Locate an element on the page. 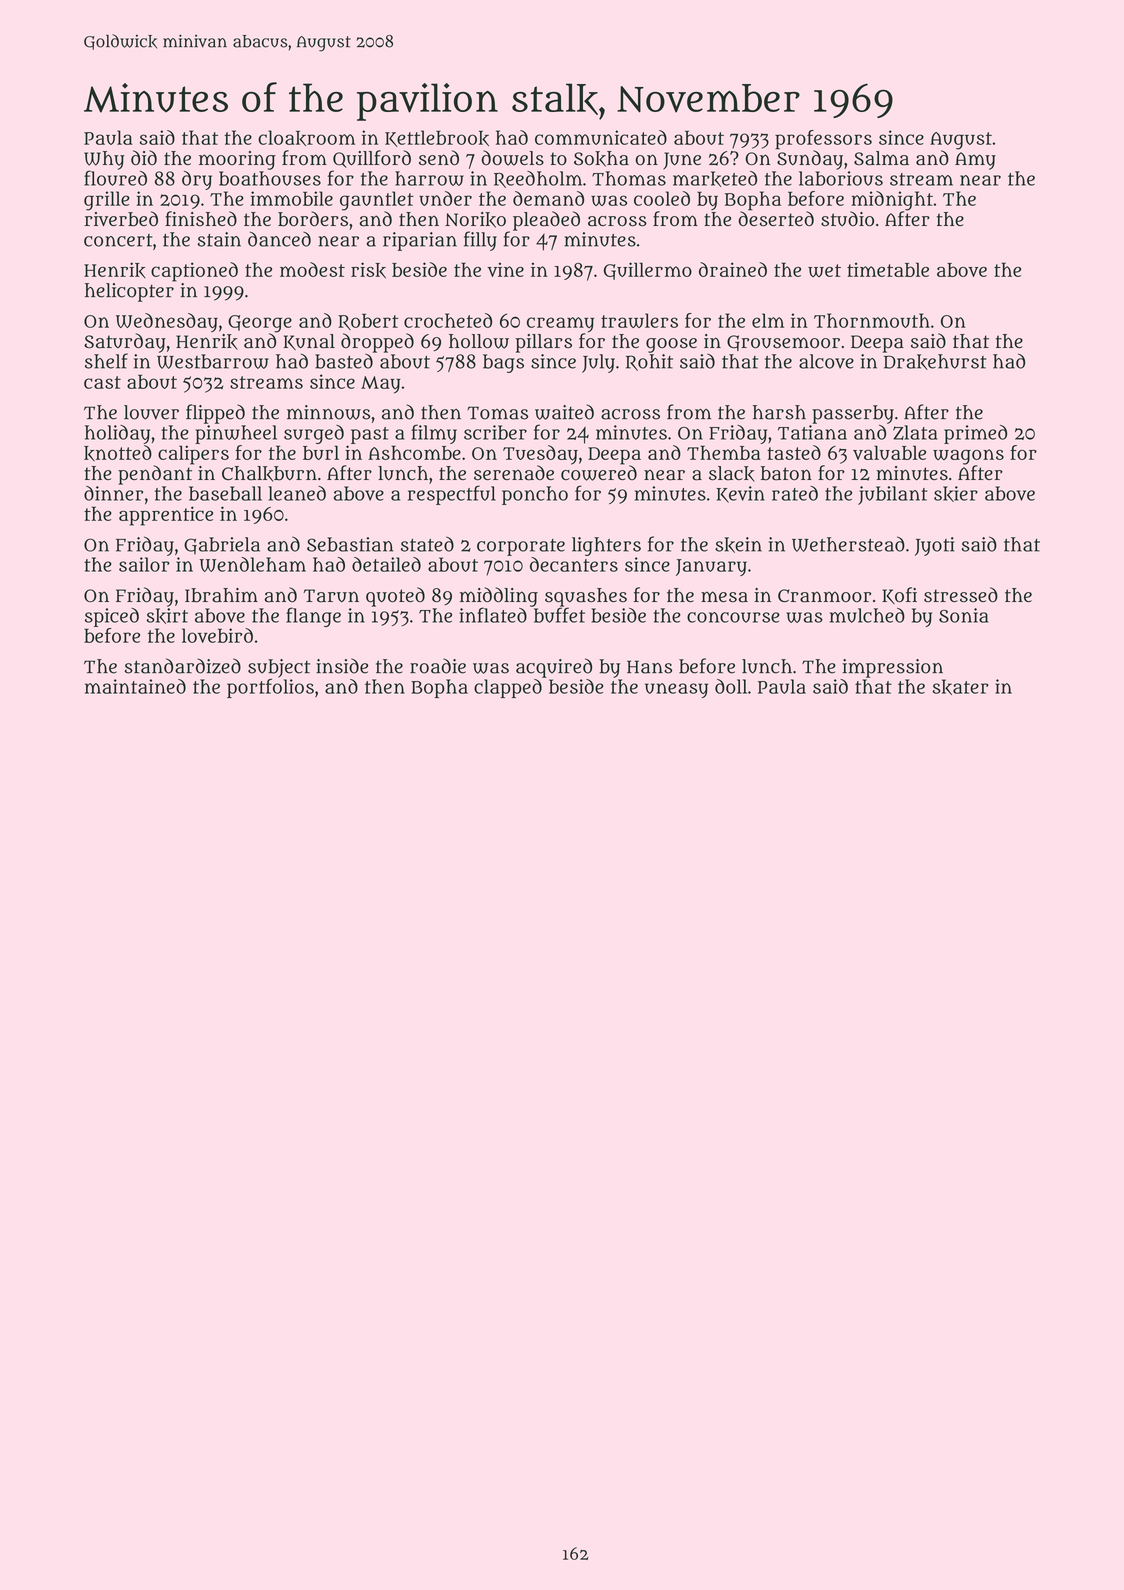 The width and height of the document is (1124, 1590). portfolios is located at coordinates (270, 688).
